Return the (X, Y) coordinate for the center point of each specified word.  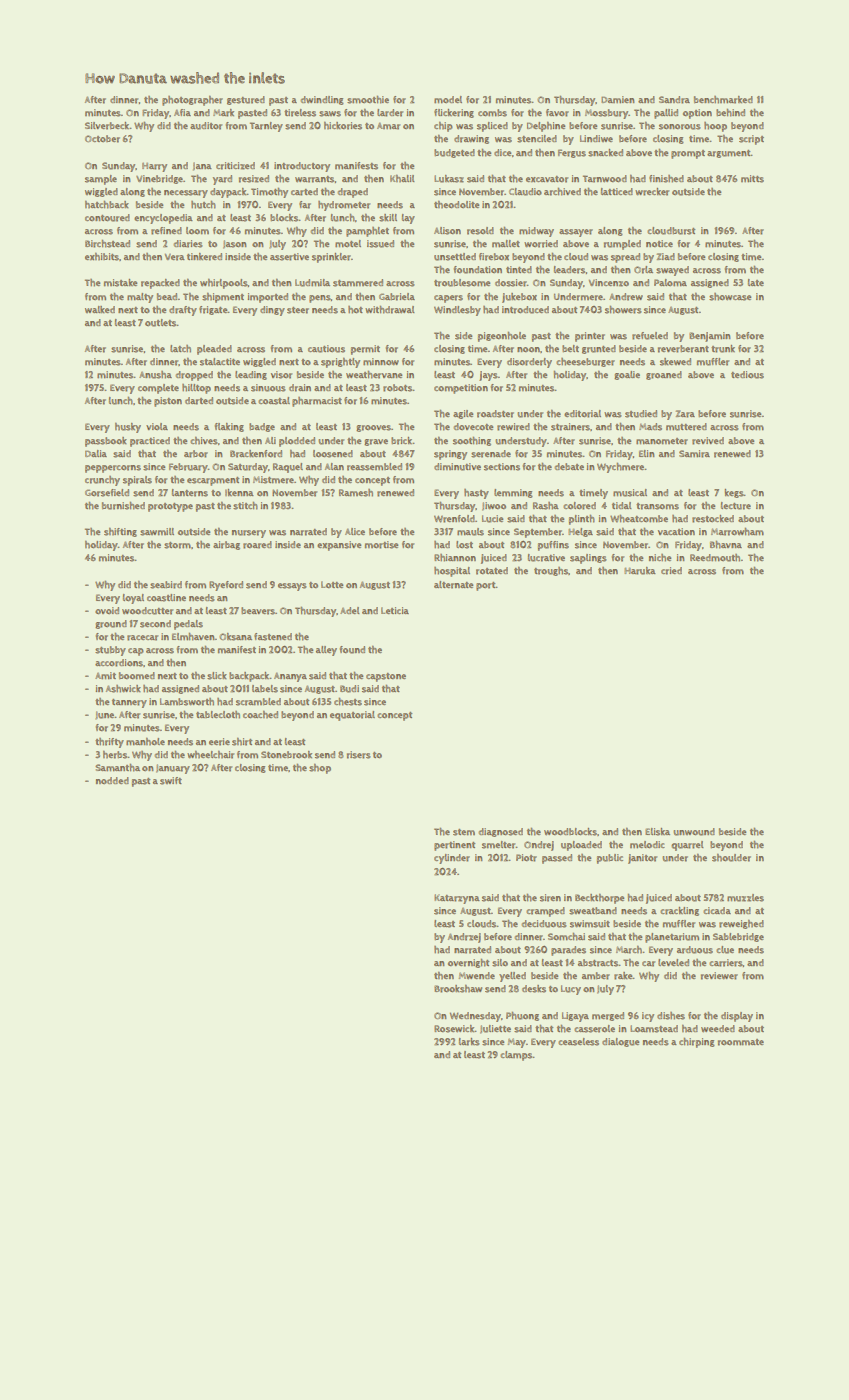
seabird (166, 585)
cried (671, 571)
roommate (741, 1042)
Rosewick (454, 1029)
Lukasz (449, 179)
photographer (192, 101)
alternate (453, 585)
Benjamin (710, 337)
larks (469, 1042)
